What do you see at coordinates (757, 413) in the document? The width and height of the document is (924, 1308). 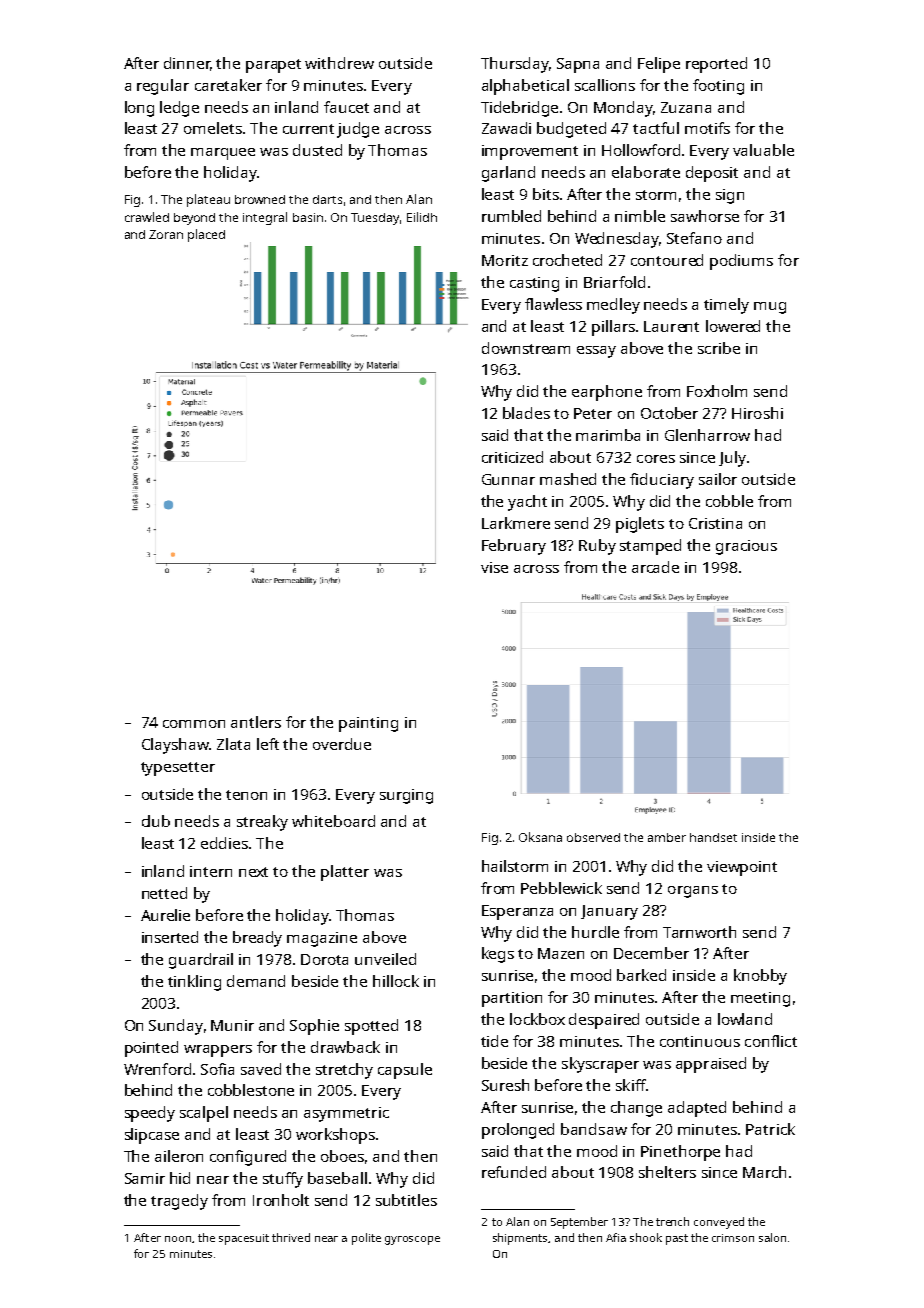 I see `Hiroshi` at bounding box center [757, 413].
